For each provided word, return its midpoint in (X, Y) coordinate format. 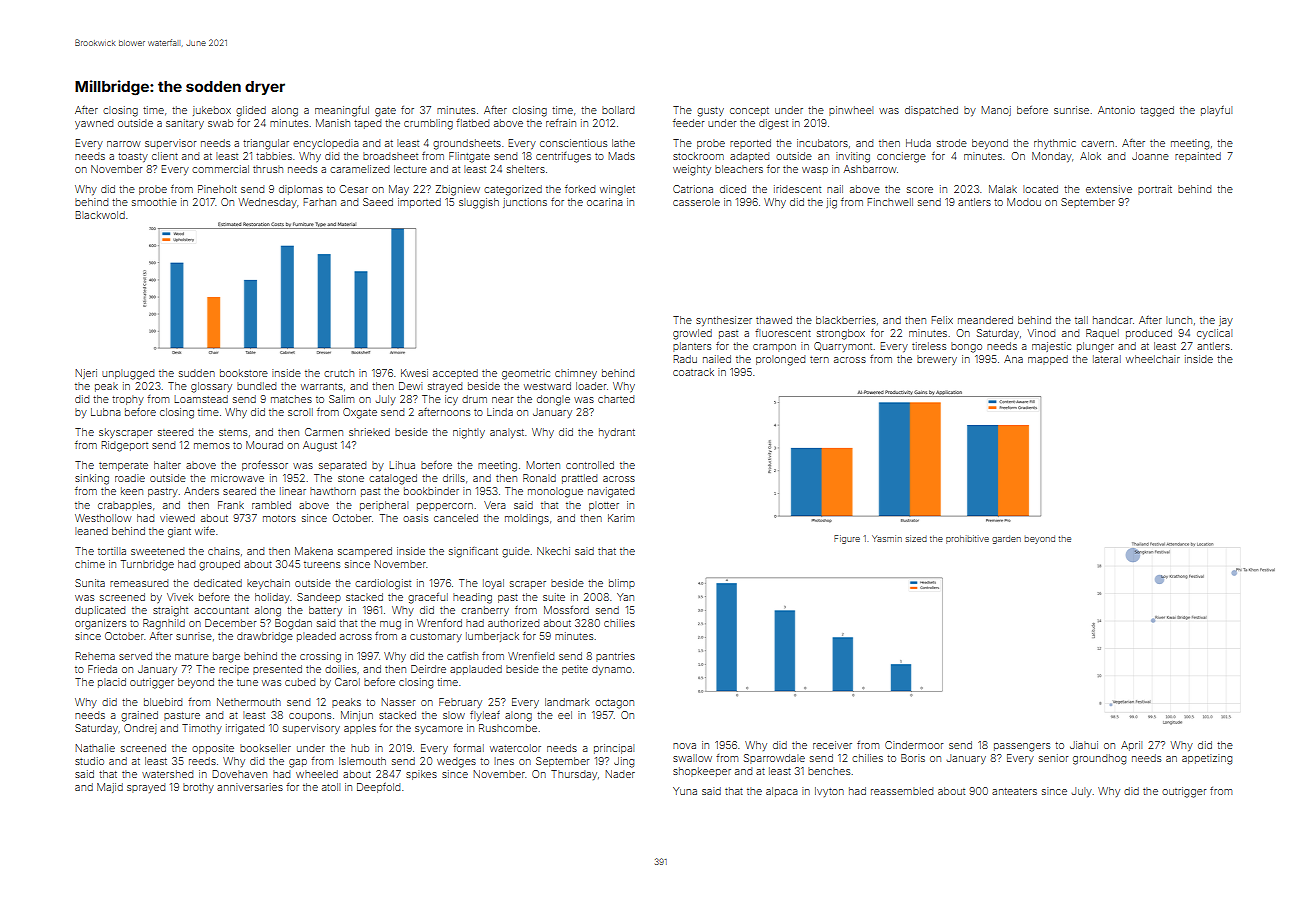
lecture (410, 169)
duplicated (100, 611)
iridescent (797, 189)
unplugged (128, 374)
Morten (543, 465)
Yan (625, 597)
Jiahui (1084, 745)
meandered (985, 320)
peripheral (384, 506)
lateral (1107, 359)
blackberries (846, 320)
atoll (331, 787)
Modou (1024, 202)
